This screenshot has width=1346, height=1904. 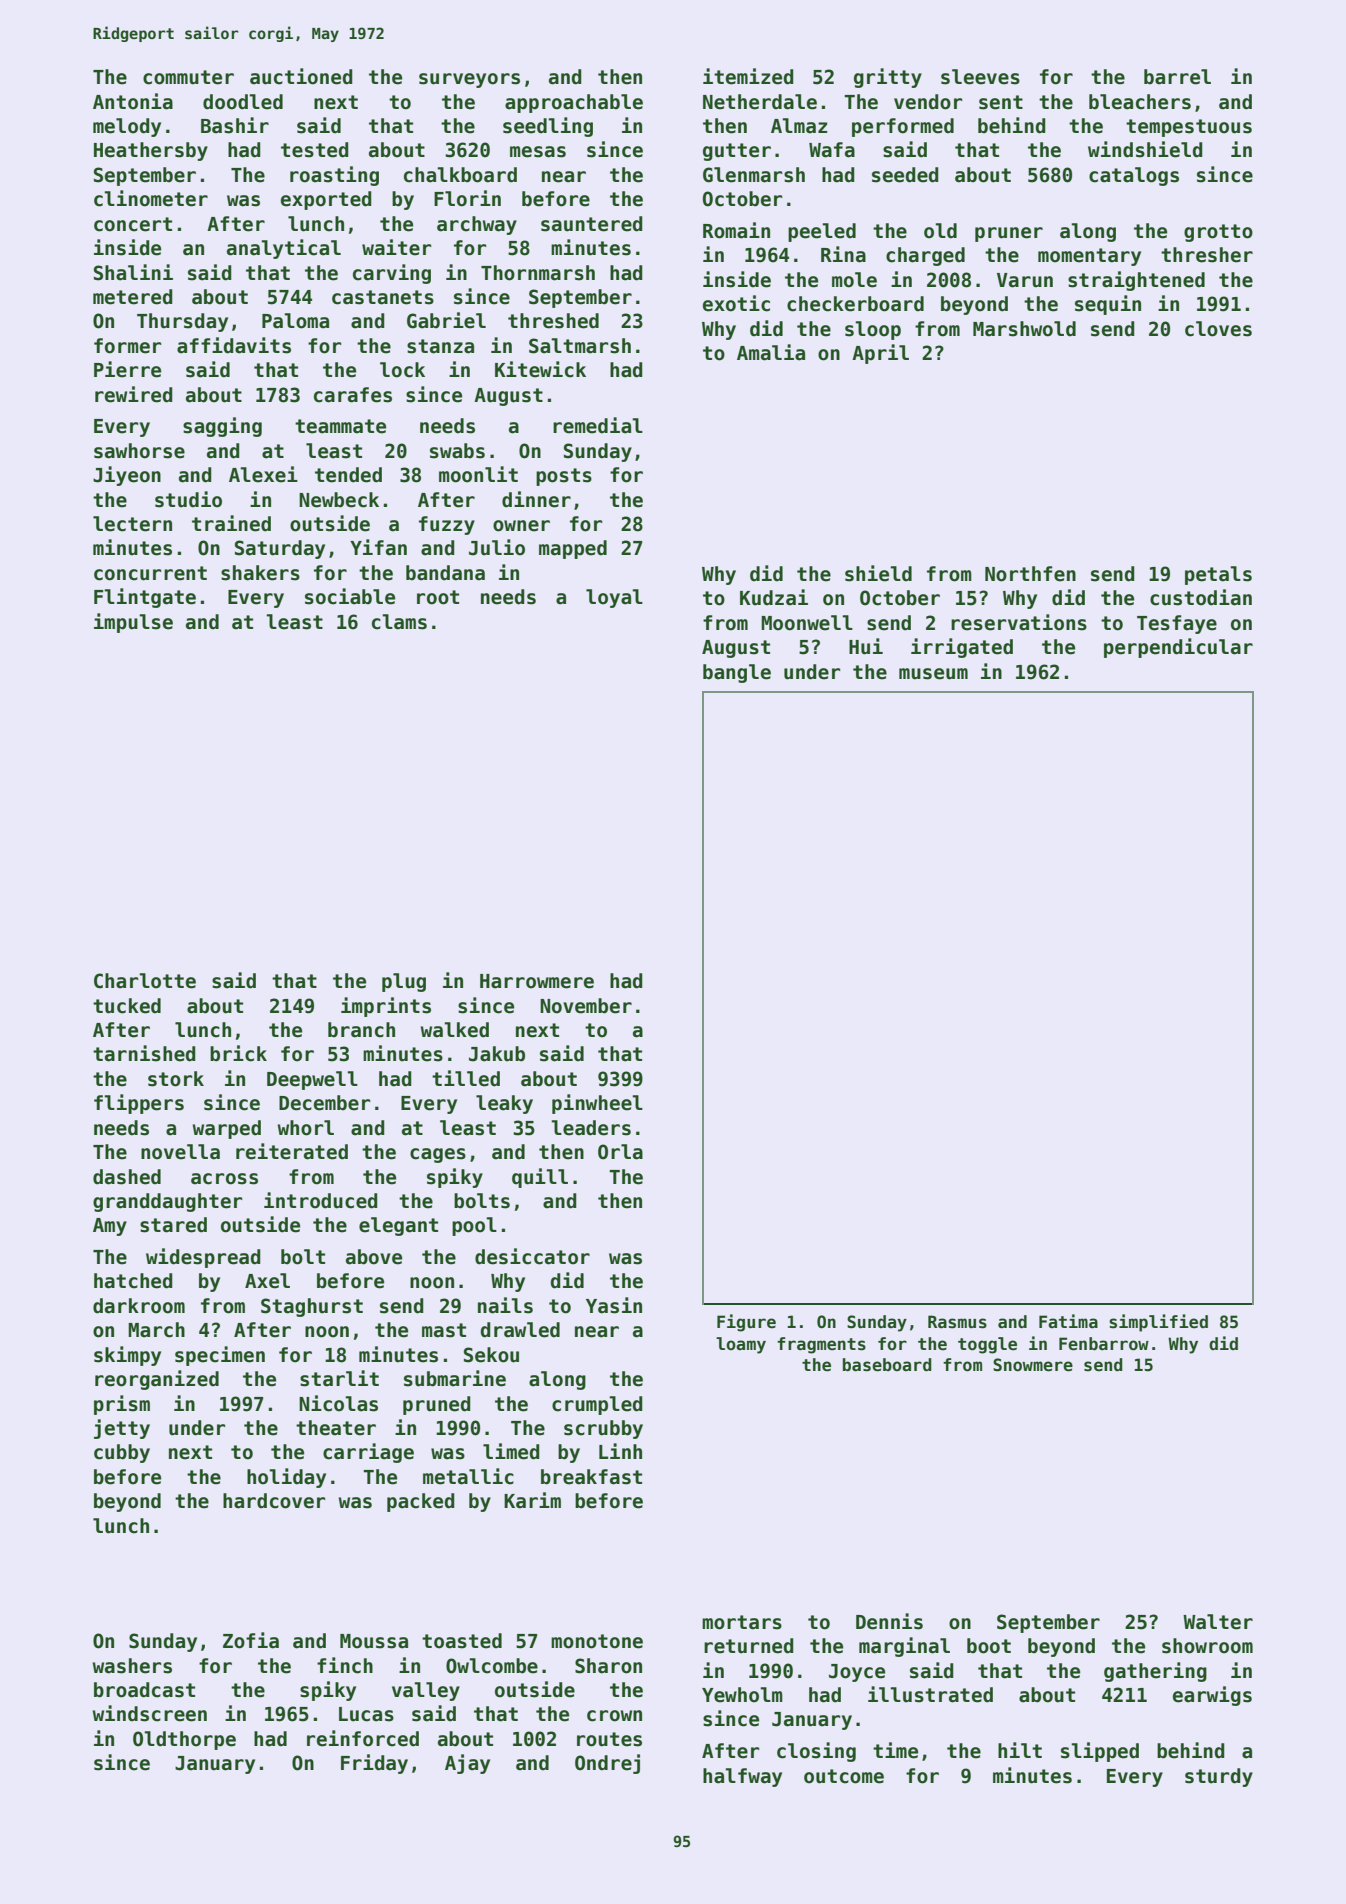 What do you see at coordinates (1030, 574) in the screenshot?
I see `Northfen` at bounding box center [1030, 574].
